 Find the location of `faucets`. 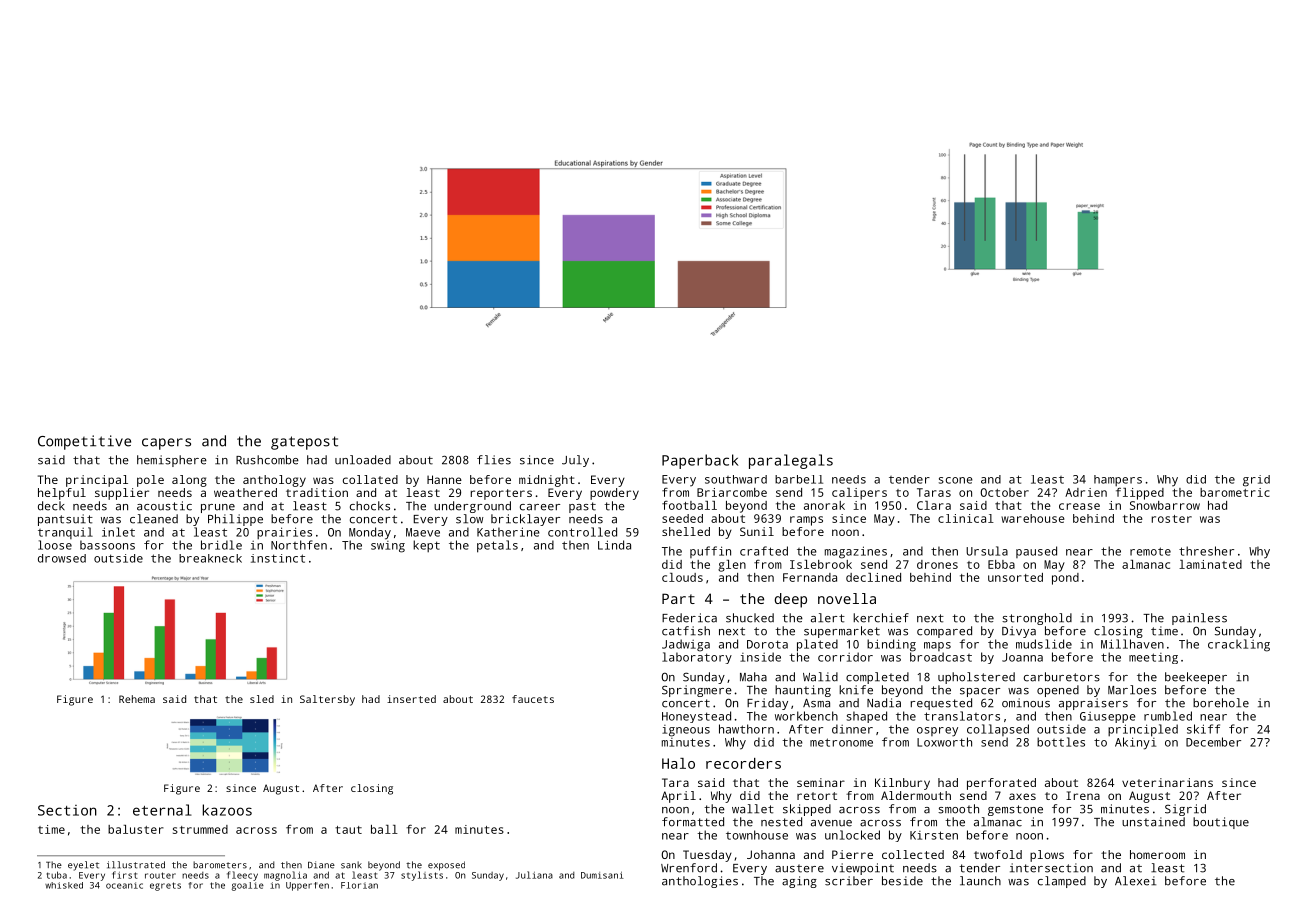

faucets is located at coordinates (533, 699).
